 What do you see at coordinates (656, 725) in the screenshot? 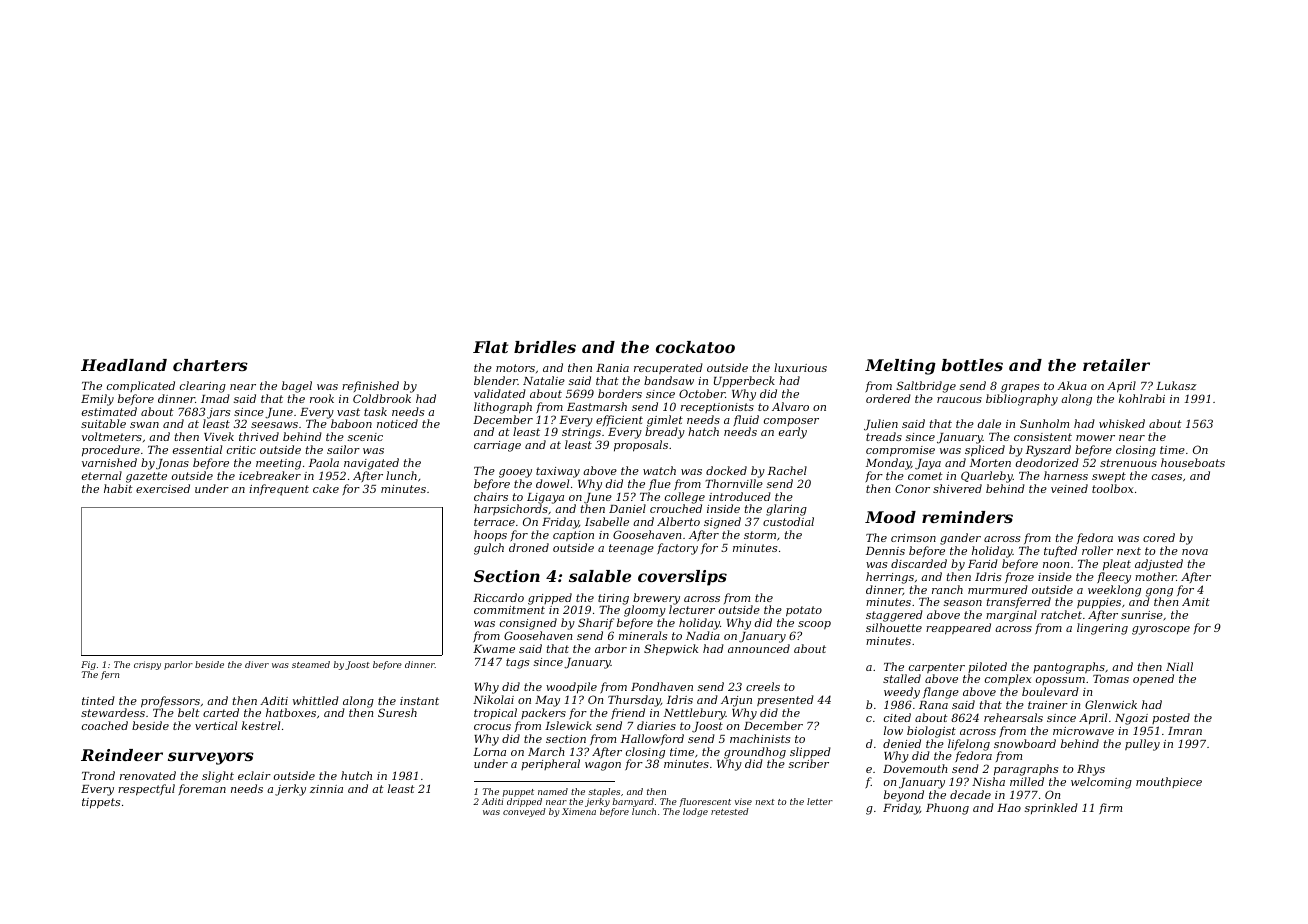
I see `diaries` at bounding box center [656, 725].
